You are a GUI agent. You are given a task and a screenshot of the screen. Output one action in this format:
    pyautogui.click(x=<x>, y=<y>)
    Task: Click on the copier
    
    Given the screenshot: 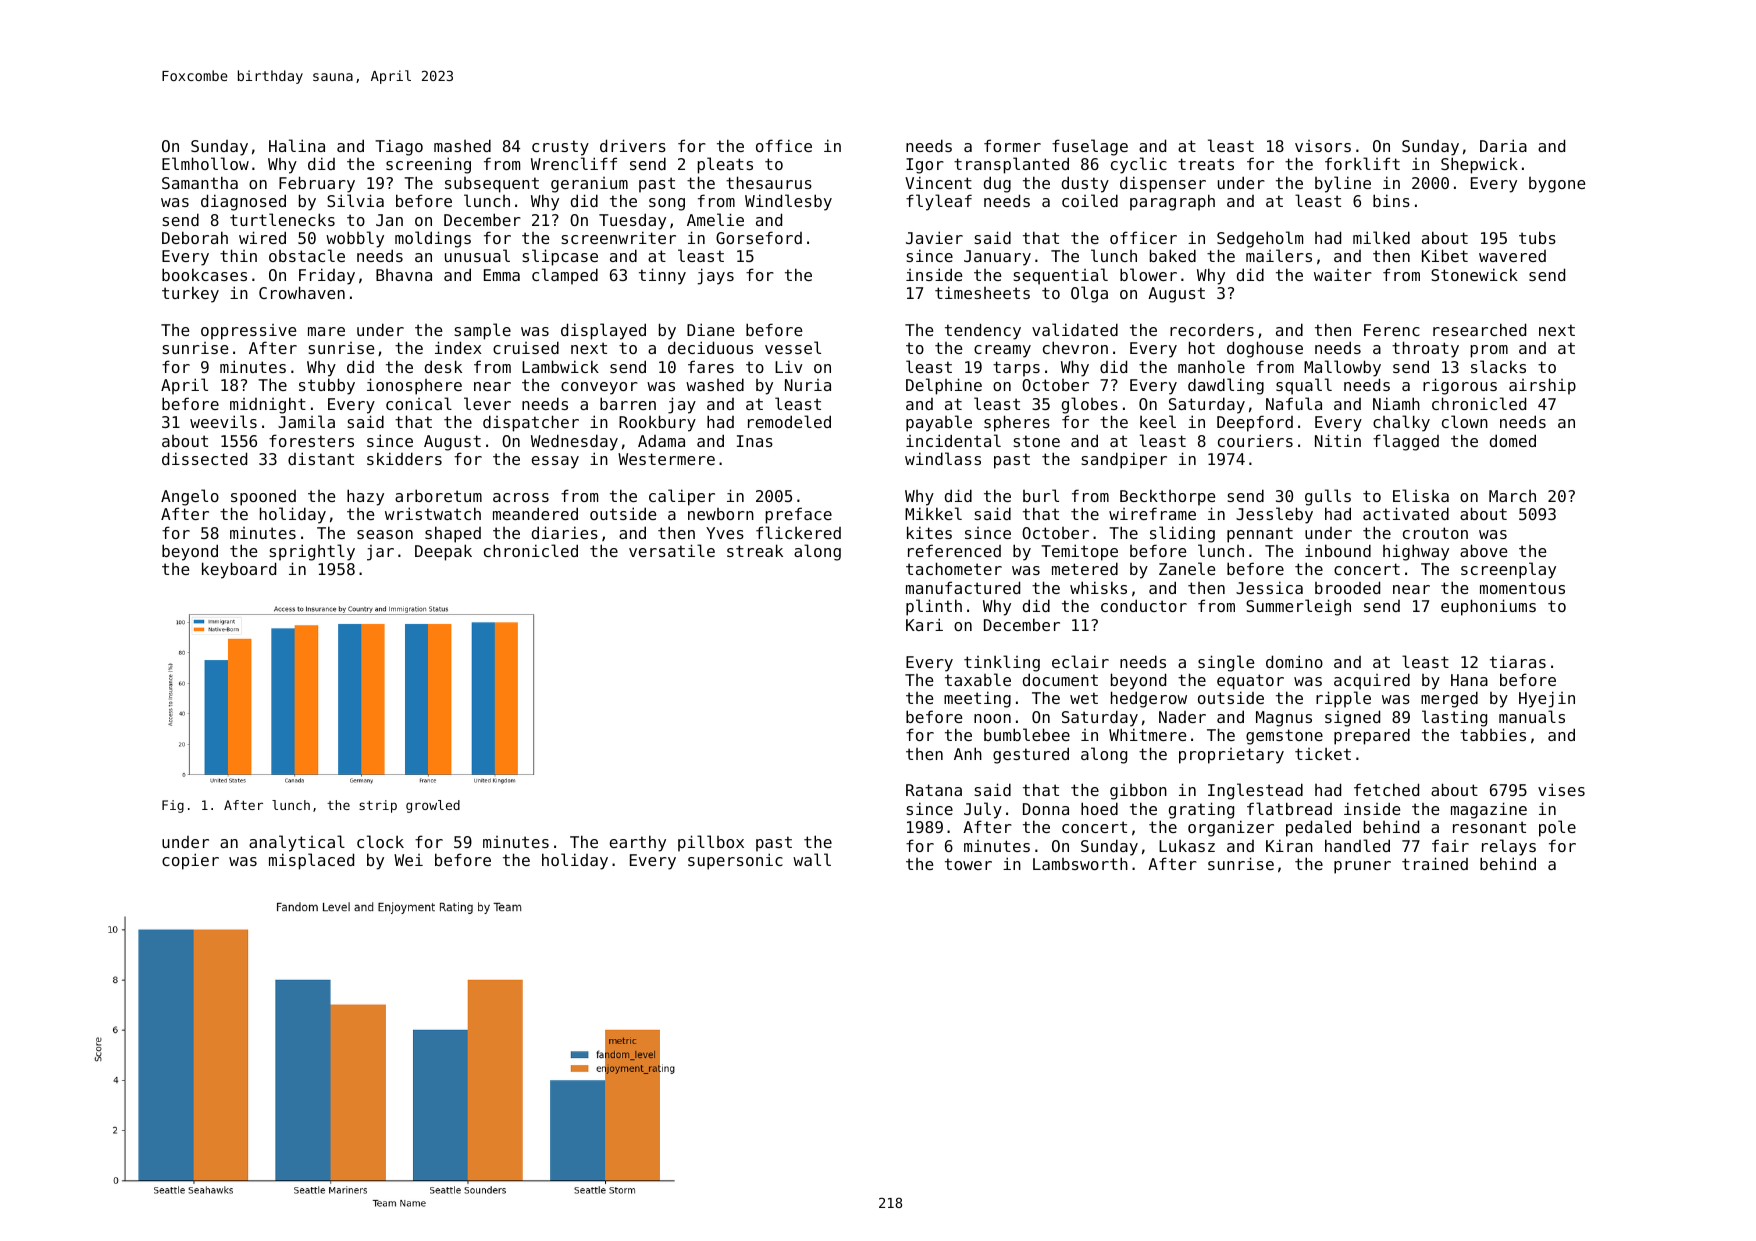 What is the action you would take?
    pyautogui.click(x=190, y=861)
